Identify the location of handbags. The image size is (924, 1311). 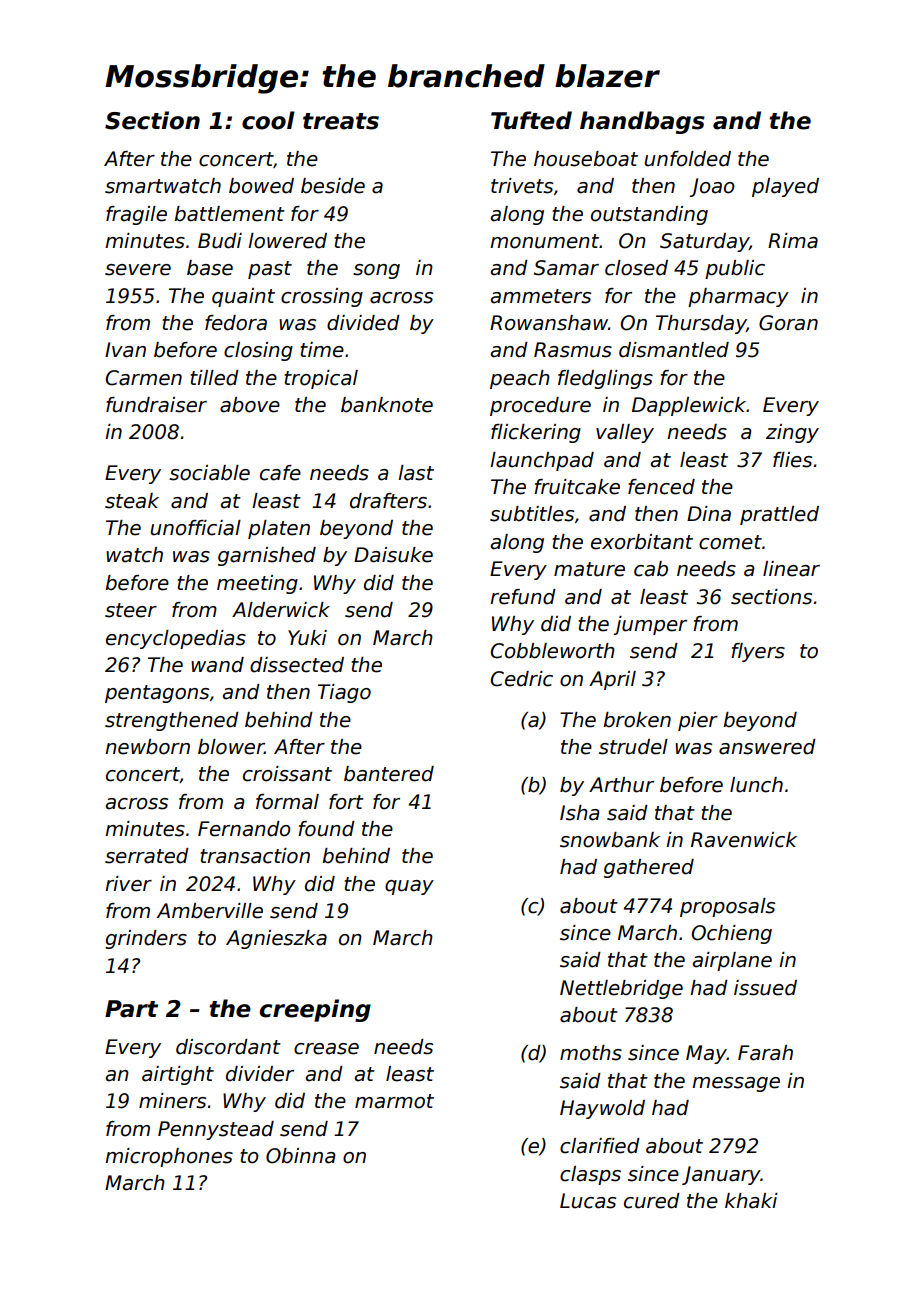
(642, 122).
